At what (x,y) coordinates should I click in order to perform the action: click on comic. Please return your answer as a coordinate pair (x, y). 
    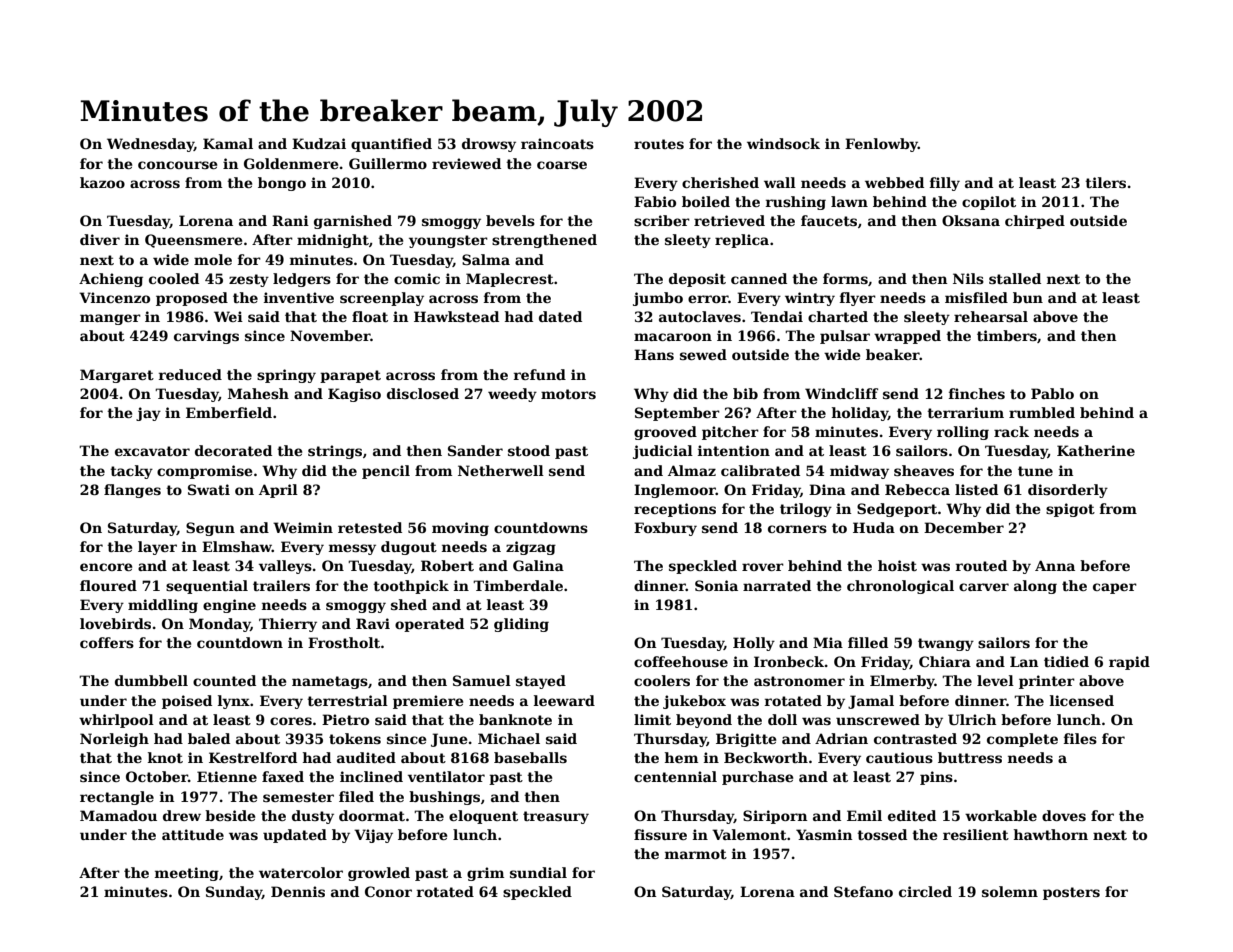
    Looking at the image, I should click on (417, 278).
